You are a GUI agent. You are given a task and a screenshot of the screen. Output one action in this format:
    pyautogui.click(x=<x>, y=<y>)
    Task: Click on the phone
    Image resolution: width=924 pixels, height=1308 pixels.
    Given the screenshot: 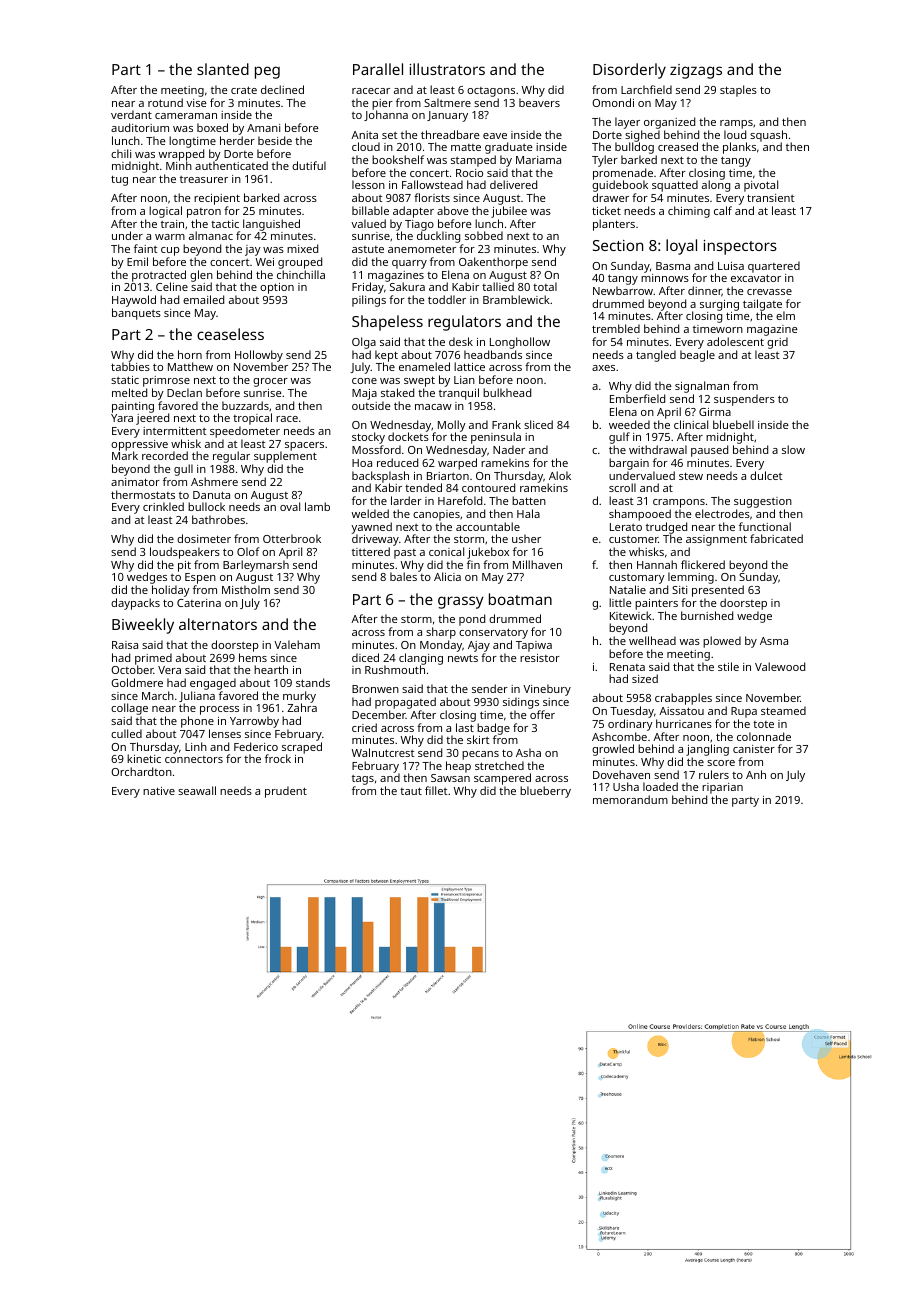 What is the action you would take?
    pyautogui.click(x=197, y=722)
